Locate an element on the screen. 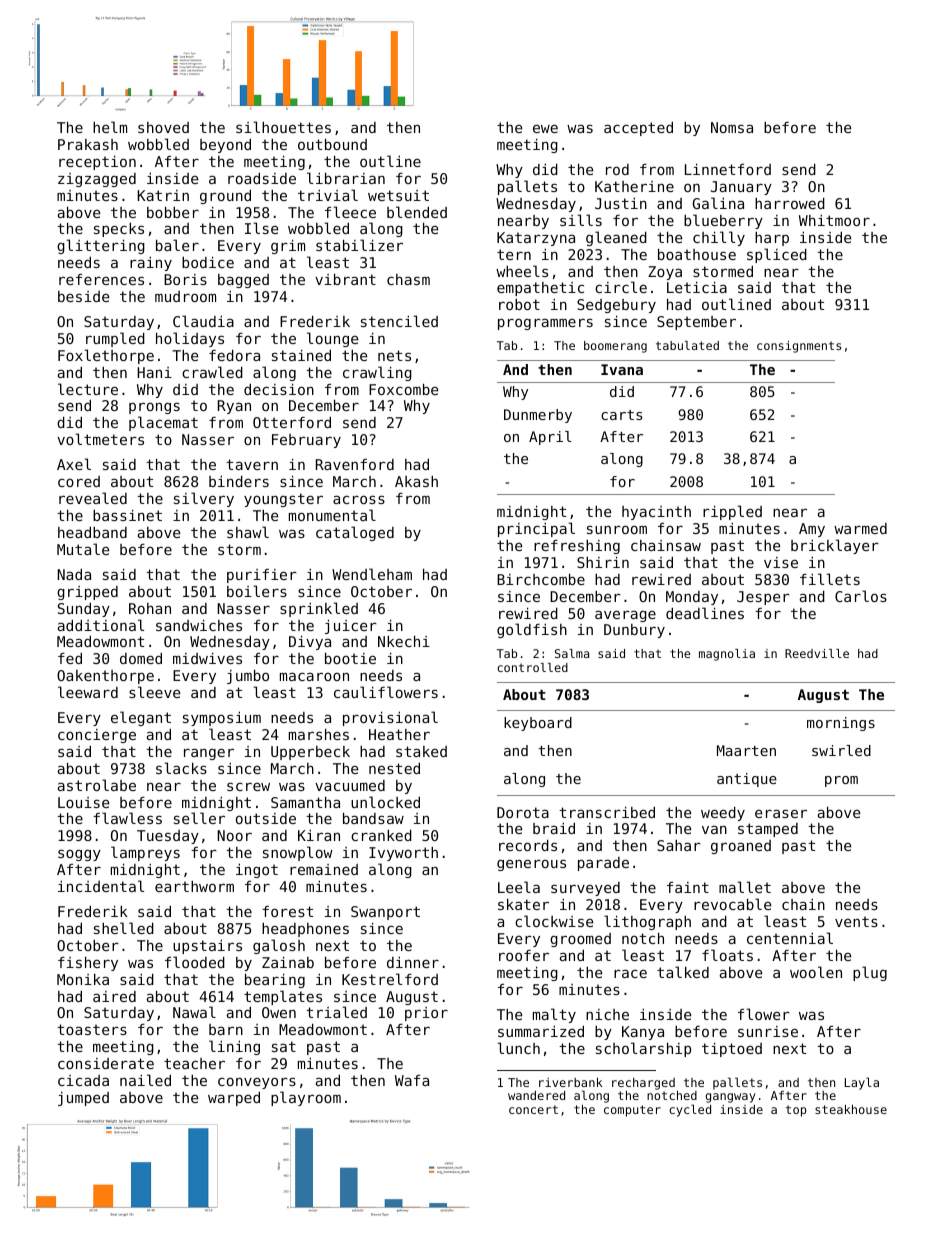  marshes is located at coordinates (319, 734).
